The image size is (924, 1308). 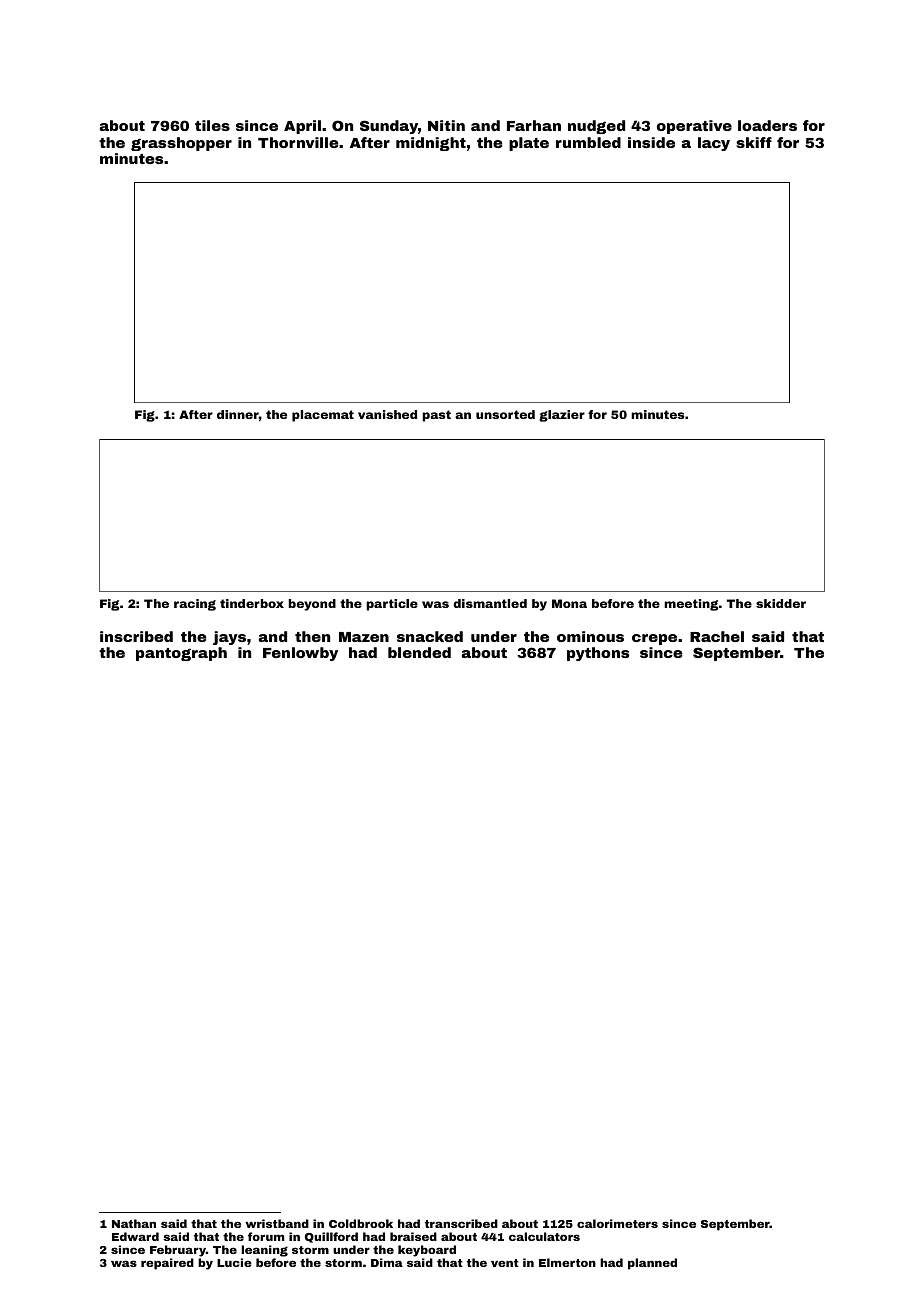 What do you see at coordinates (134, 1223) in the screenshot?
I see `Nathan` at bounding box center [134, 1223].
